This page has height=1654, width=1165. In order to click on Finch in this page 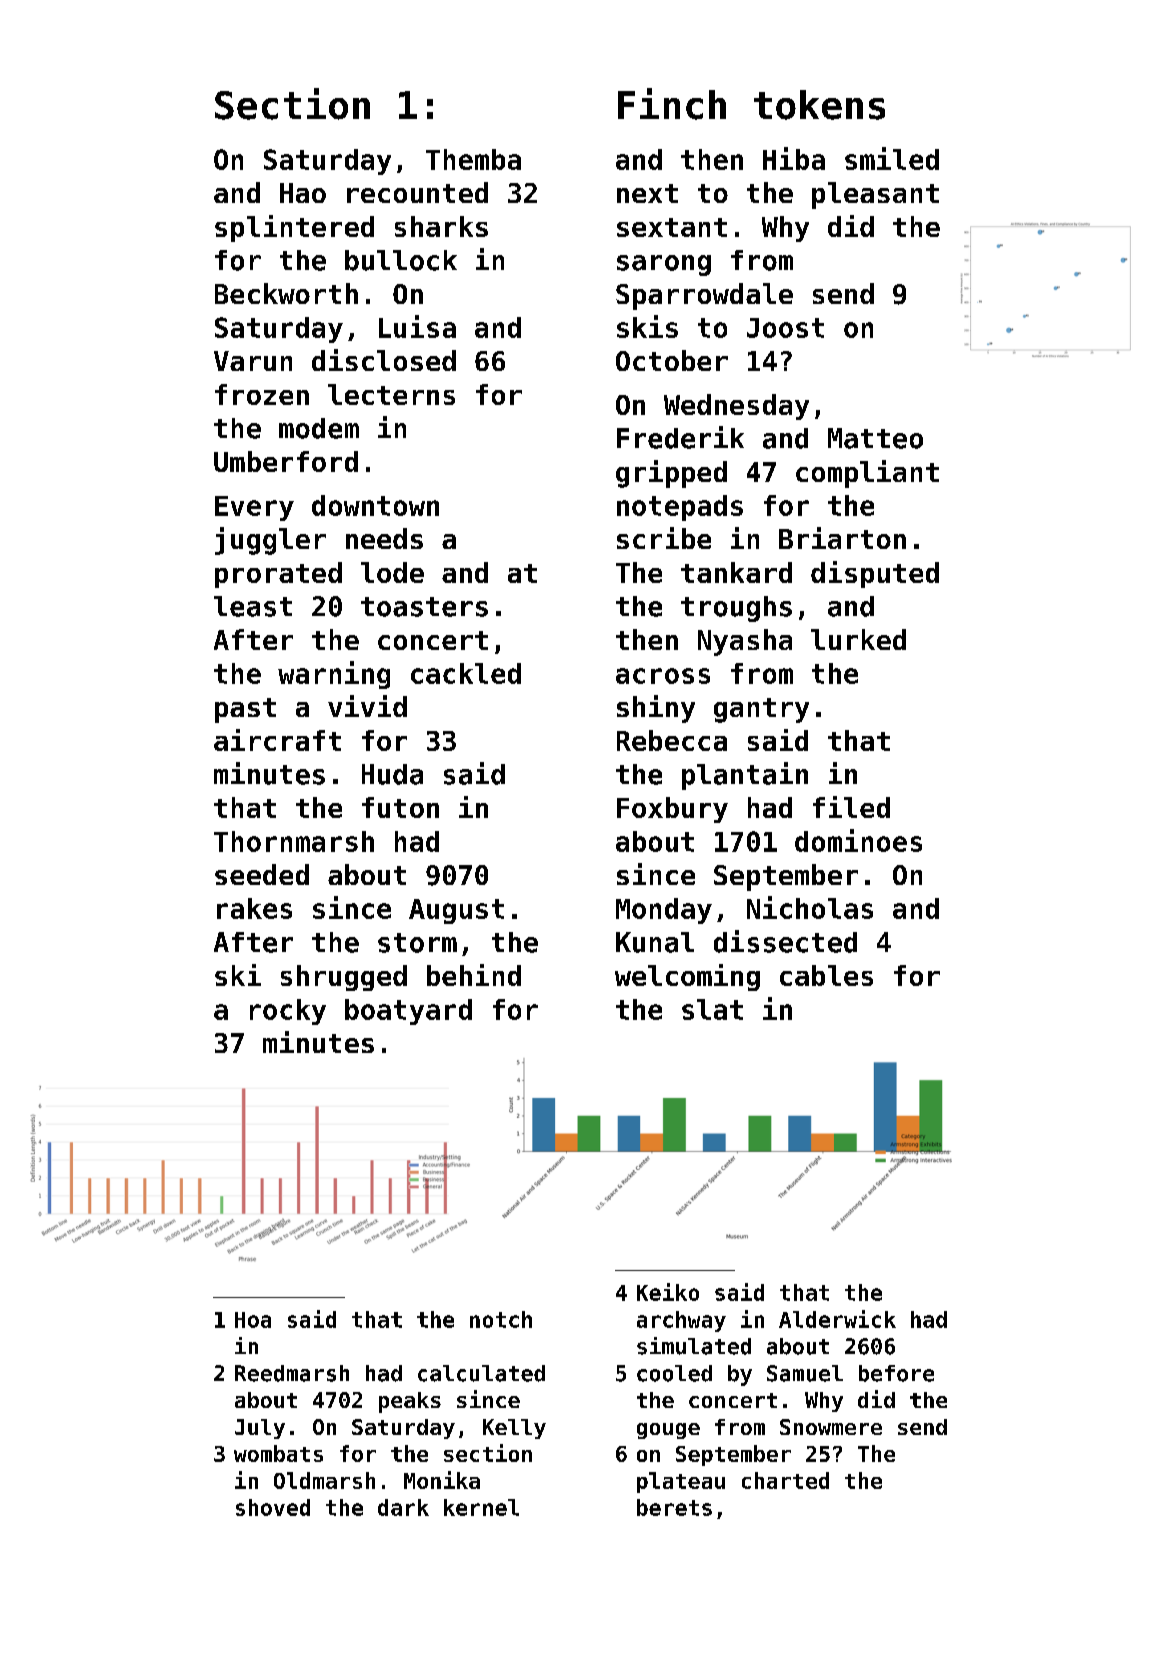, I will do `click(672, 104)`.
